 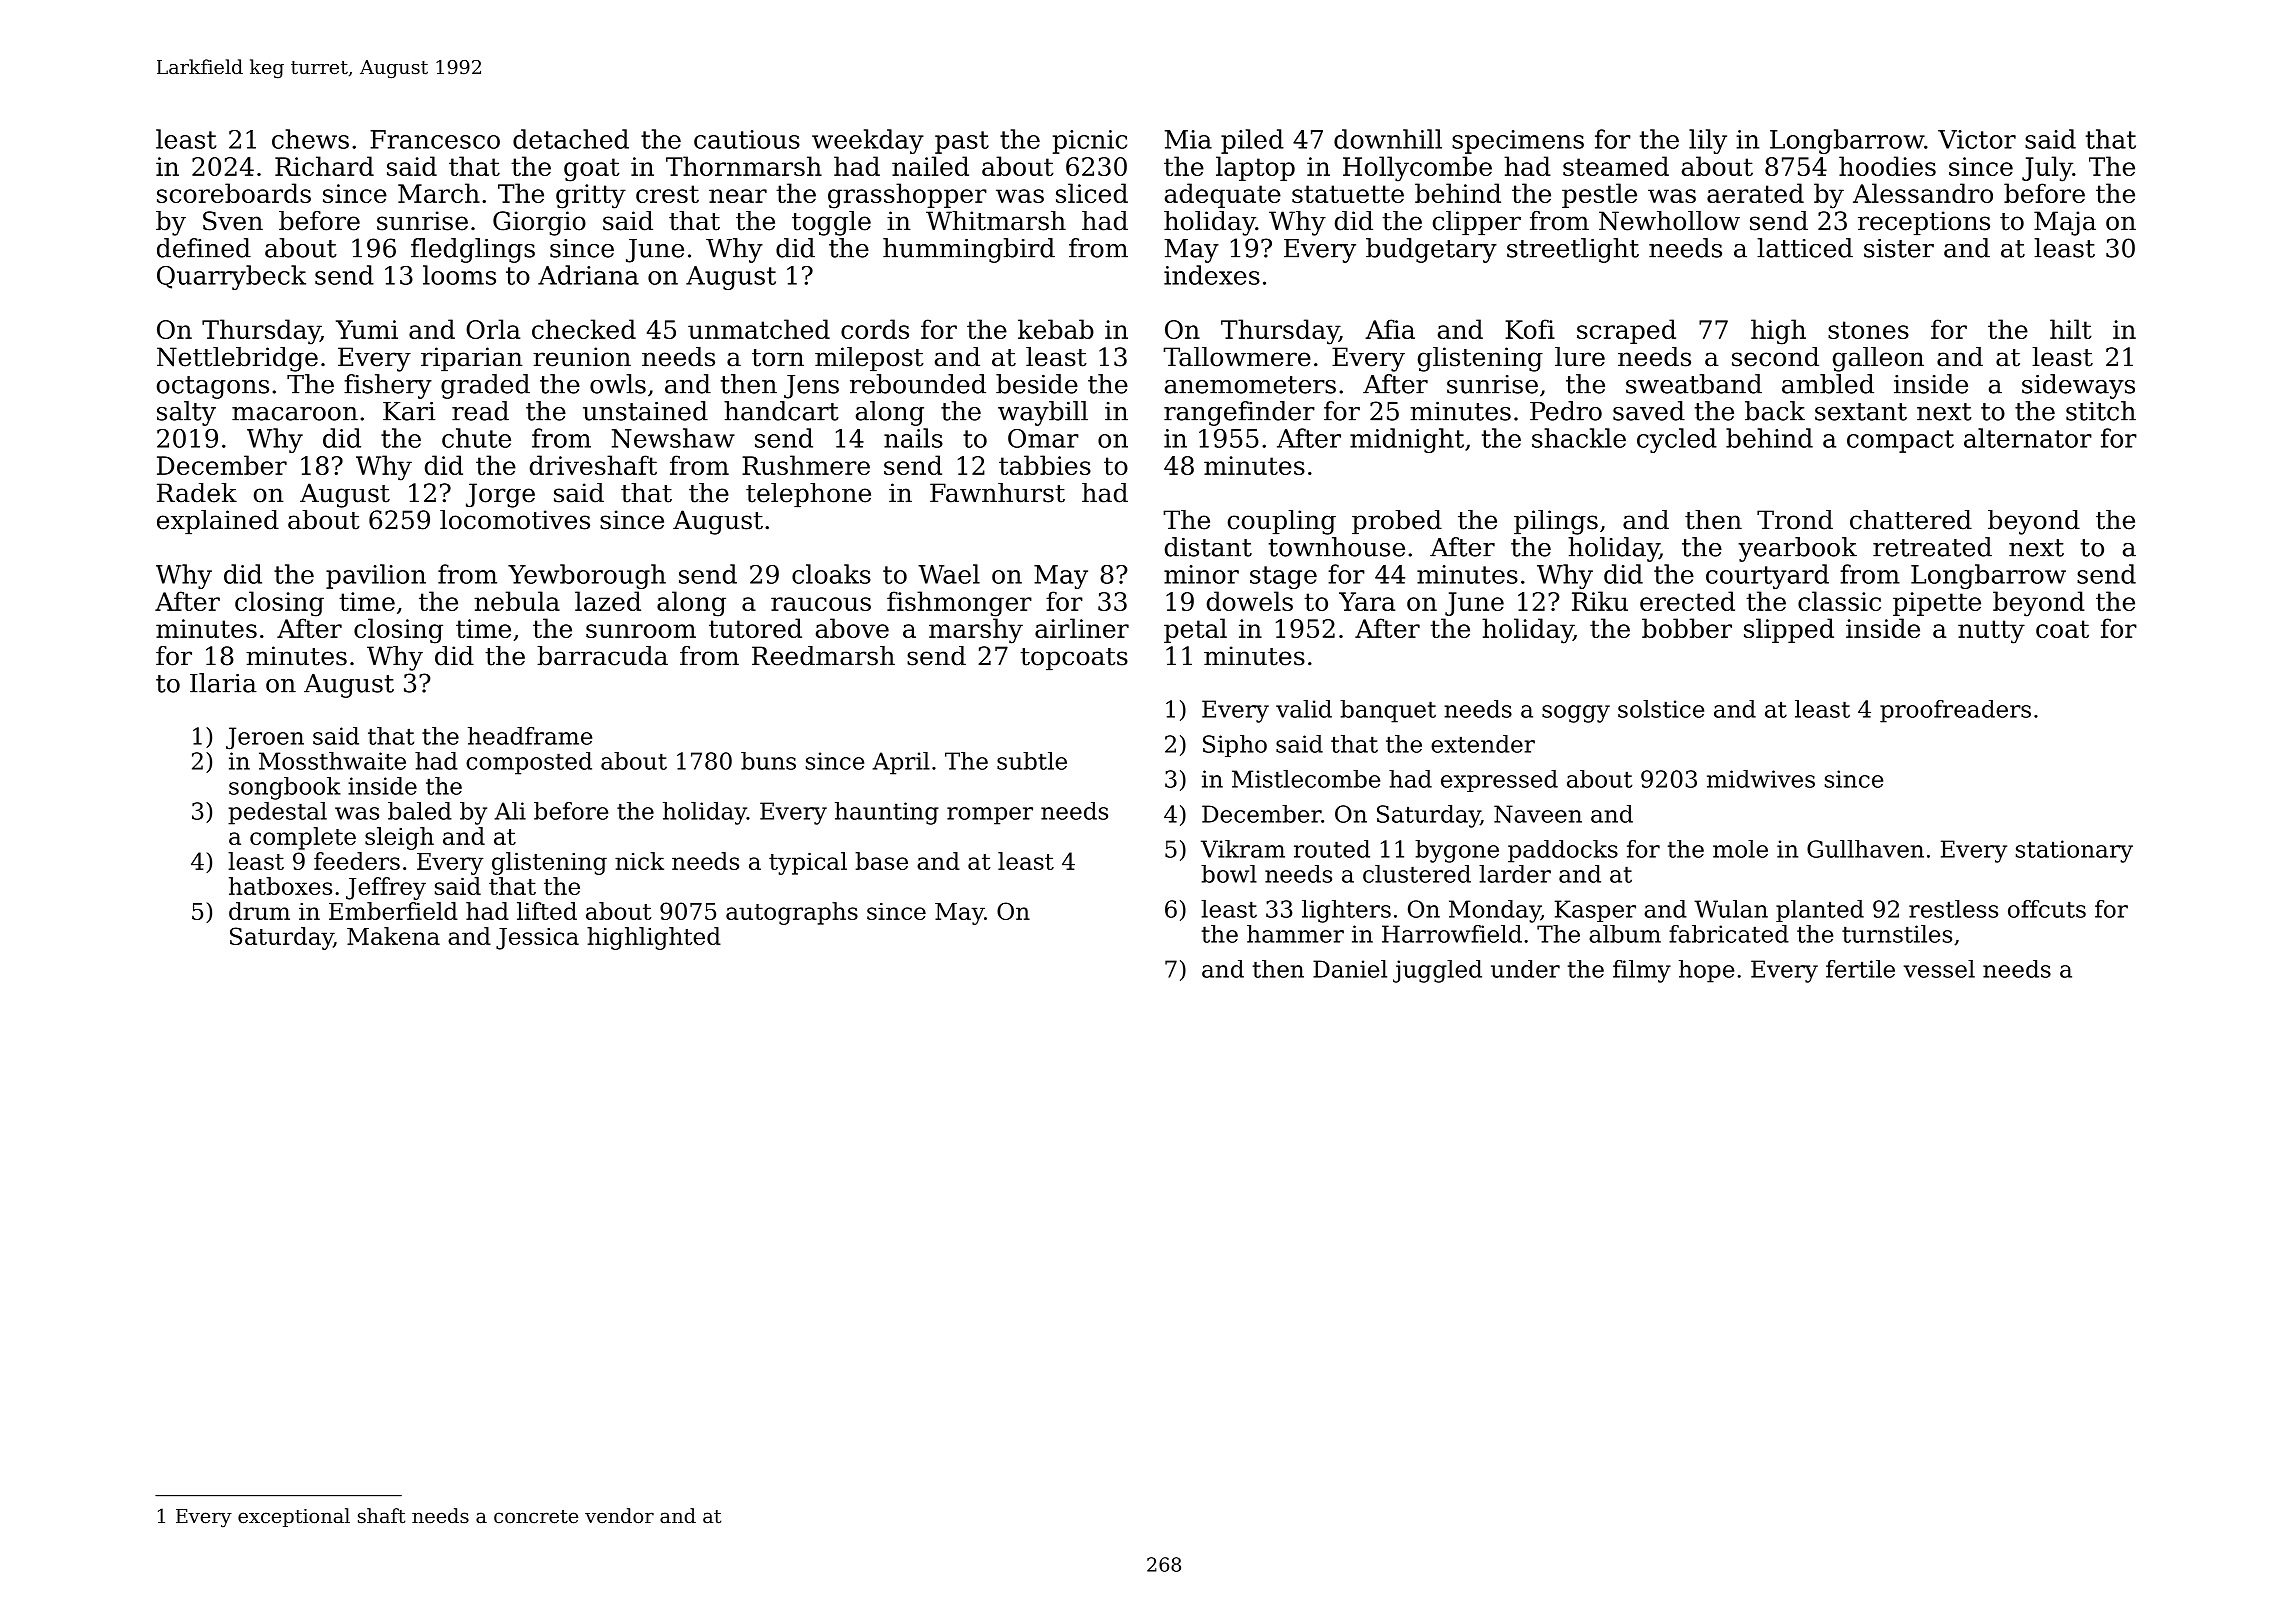 I want to click on Jessica, so click(x=537, y=939).
